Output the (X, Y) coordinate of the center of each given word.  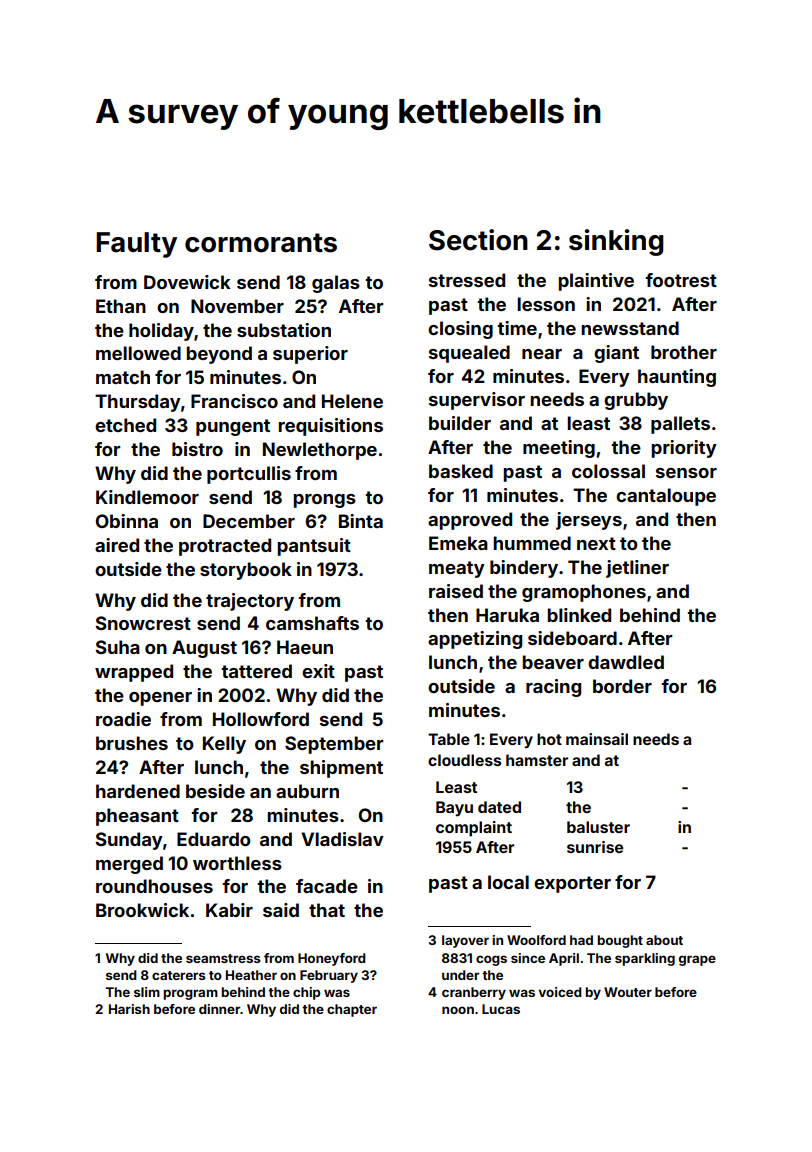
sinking (616, 242)
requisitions (330, 427)
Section (478, 240)
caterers (179, 975)
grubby (636, 401)
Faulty (136, 245)
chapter (352, 1010)
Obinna (127, 521)
